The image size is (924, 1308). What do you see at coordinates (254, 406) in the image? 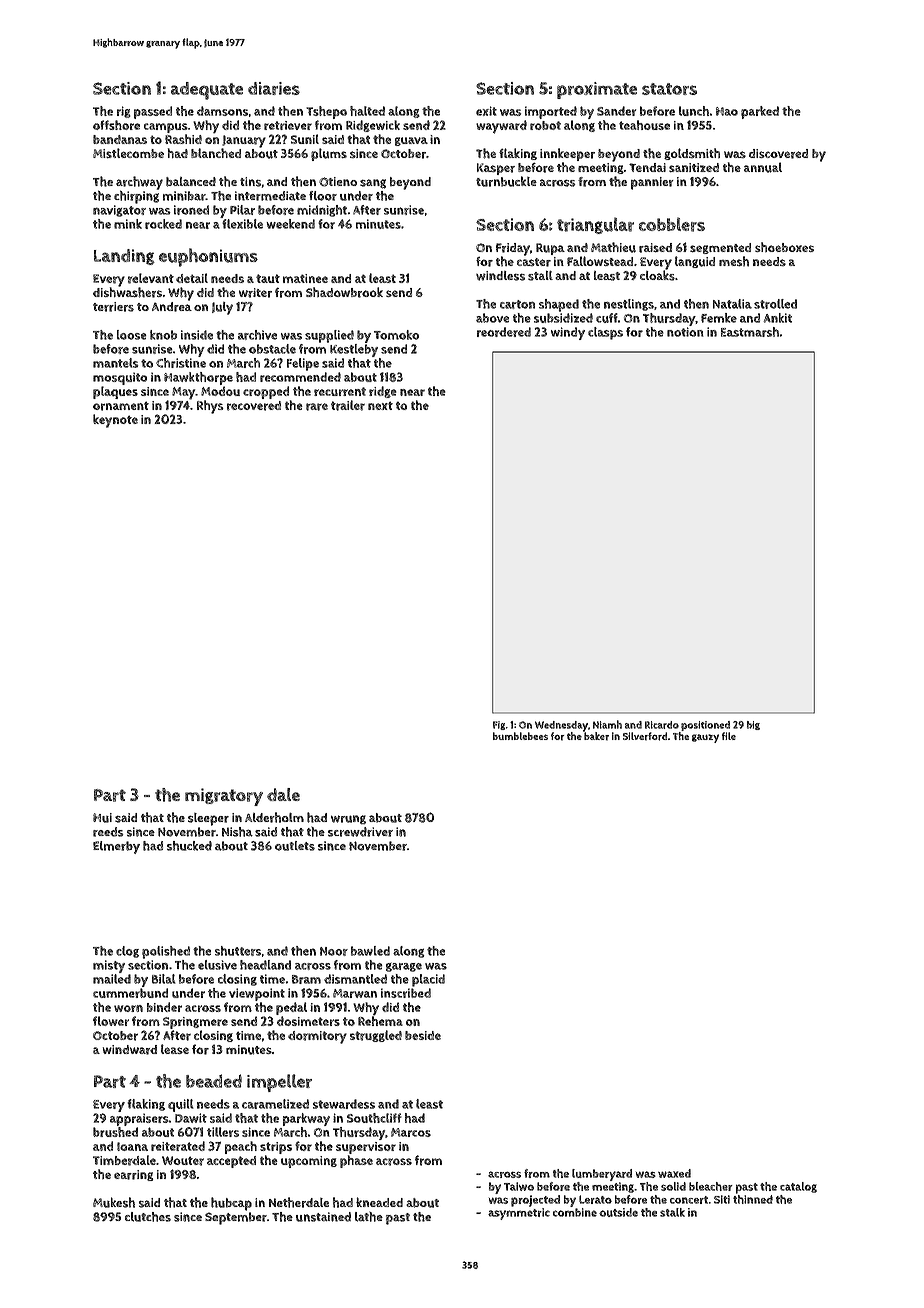
I see `recovered` at bounding box center [254, 406].
